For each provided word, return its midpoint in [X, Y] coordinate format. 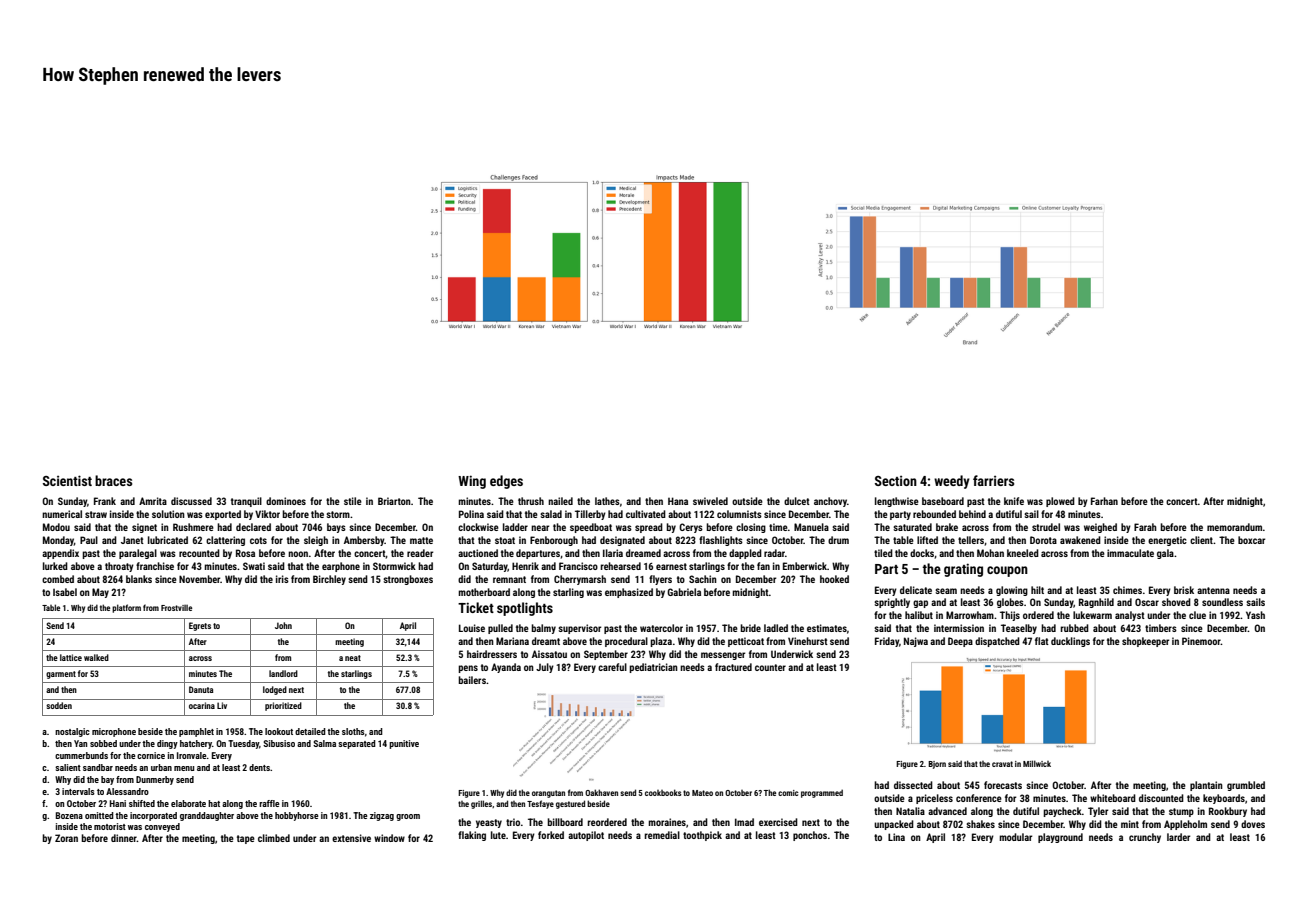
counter [770, 667]
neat [353, 658]
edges [506, 482]
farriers [993, 480]
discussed [191, 501]
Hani [118, 803]
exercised [778, 822]
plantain [1206, 786]
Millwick [1037, 763]
